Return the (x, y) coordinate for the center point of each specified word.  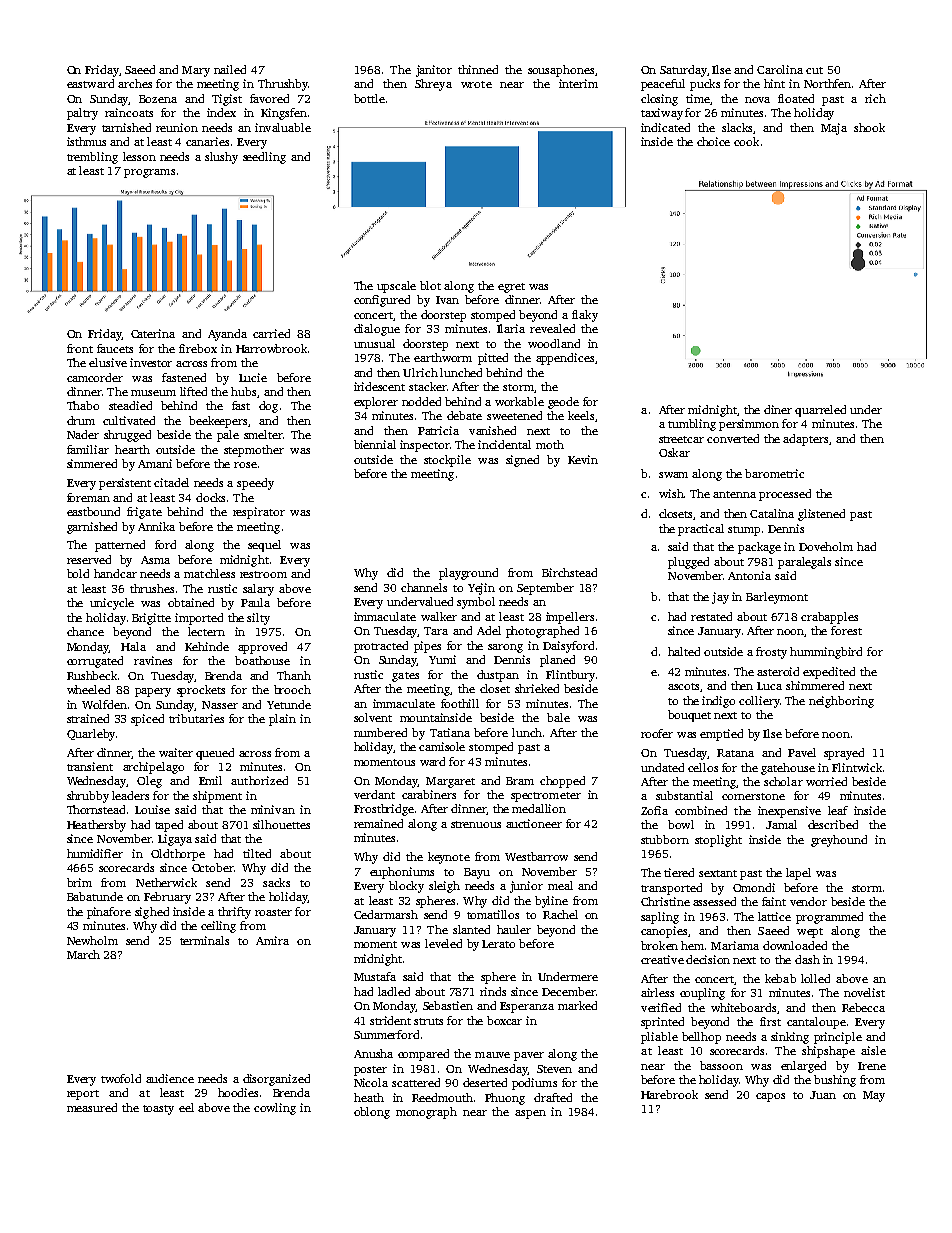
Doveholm (826, 546)
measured (92, 1107)
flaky (585, 316)
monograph (426, 1113)
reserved (89, 559)
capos (770, 1097)
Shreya (433, 85)
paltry (82, 114)
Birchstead (569, 572)
